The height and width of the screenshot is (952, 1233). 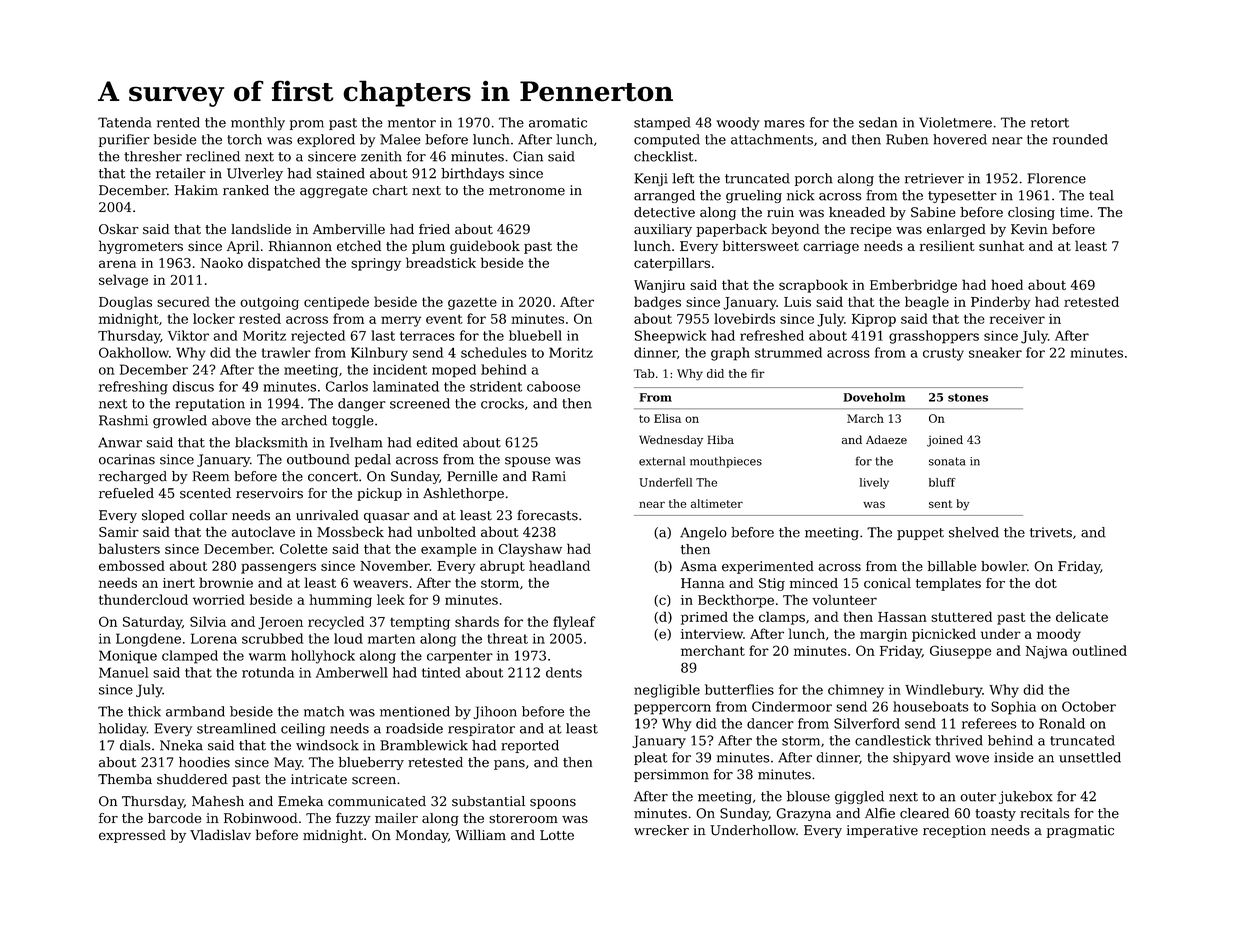 I want to click on unrivaled, so click(x=327, y=515).
